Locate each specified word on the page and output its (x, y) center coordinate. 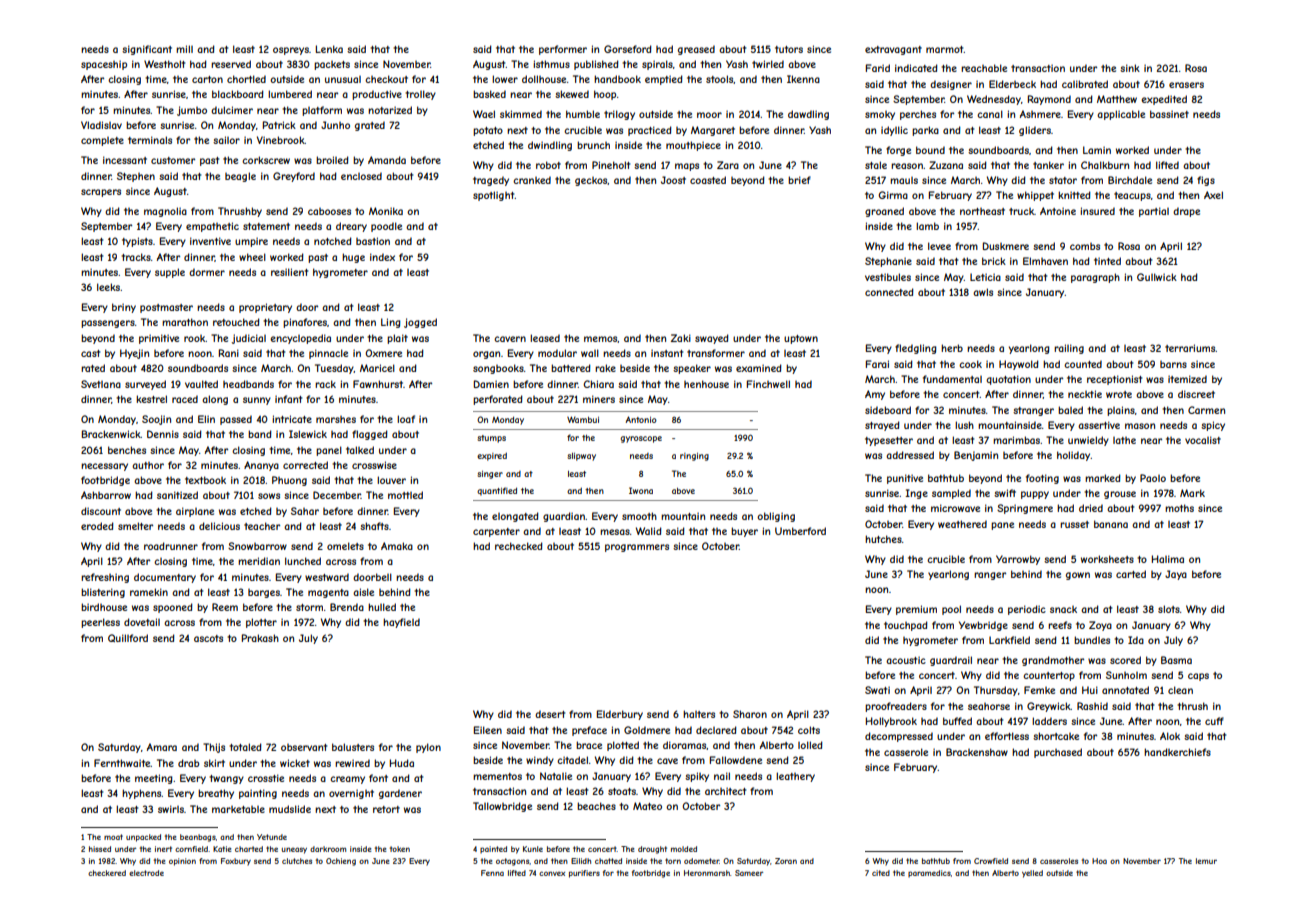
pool (951, 610)
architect (725, 791)
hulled (382, 607)
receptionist (1114, 380)
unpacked (143, 838)
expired (492, 457)
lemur (1206, 861)
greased (696, 50)
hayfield (401, 623)
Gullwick (1157, 277)
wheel (252, 257)
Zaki (681, 338)
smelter (135, 526)
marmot (945, 49)
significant (147, 50)
